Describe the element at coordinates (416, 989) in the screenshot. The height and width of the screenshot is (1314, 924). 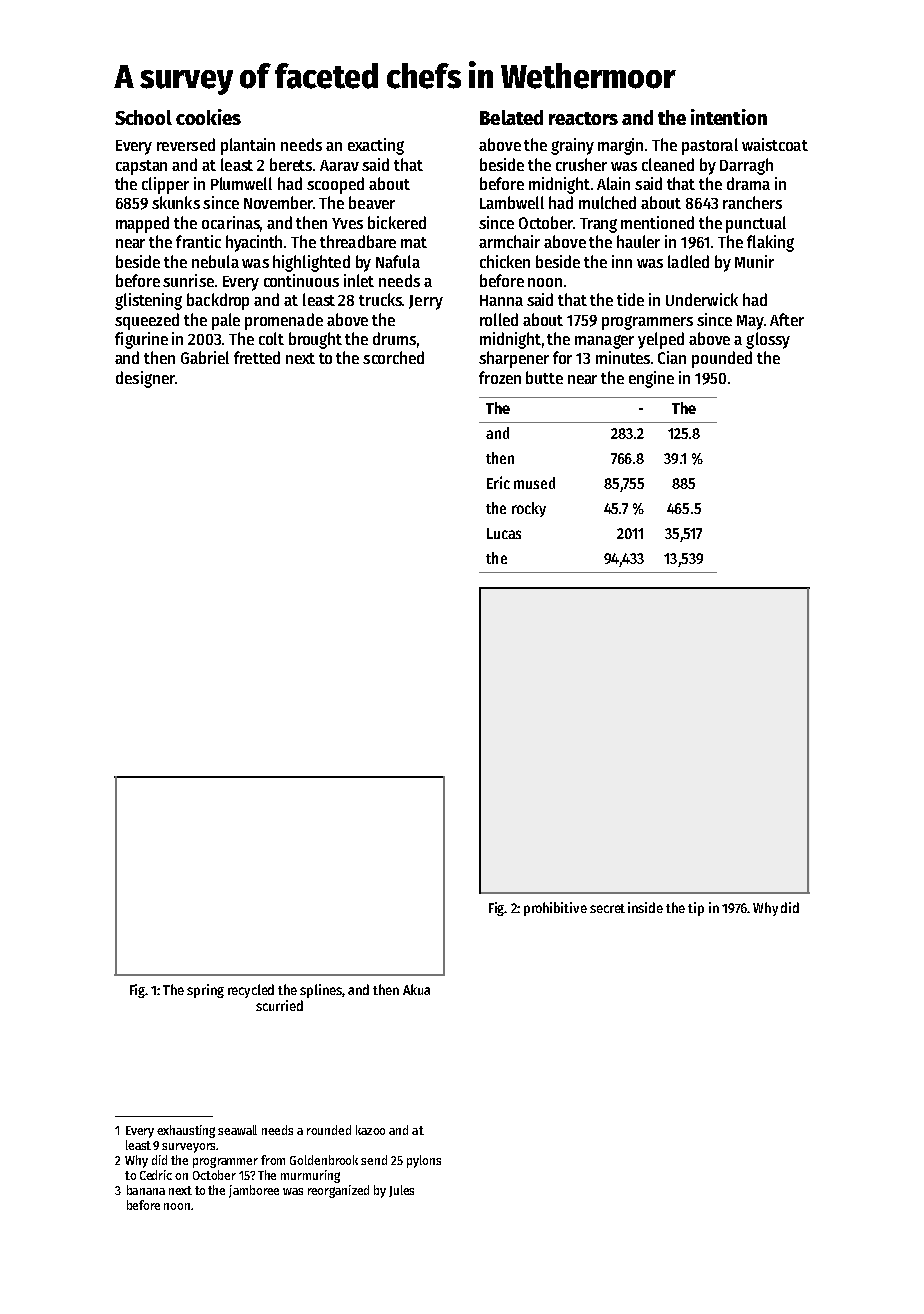
I see `Akua` at that location.
